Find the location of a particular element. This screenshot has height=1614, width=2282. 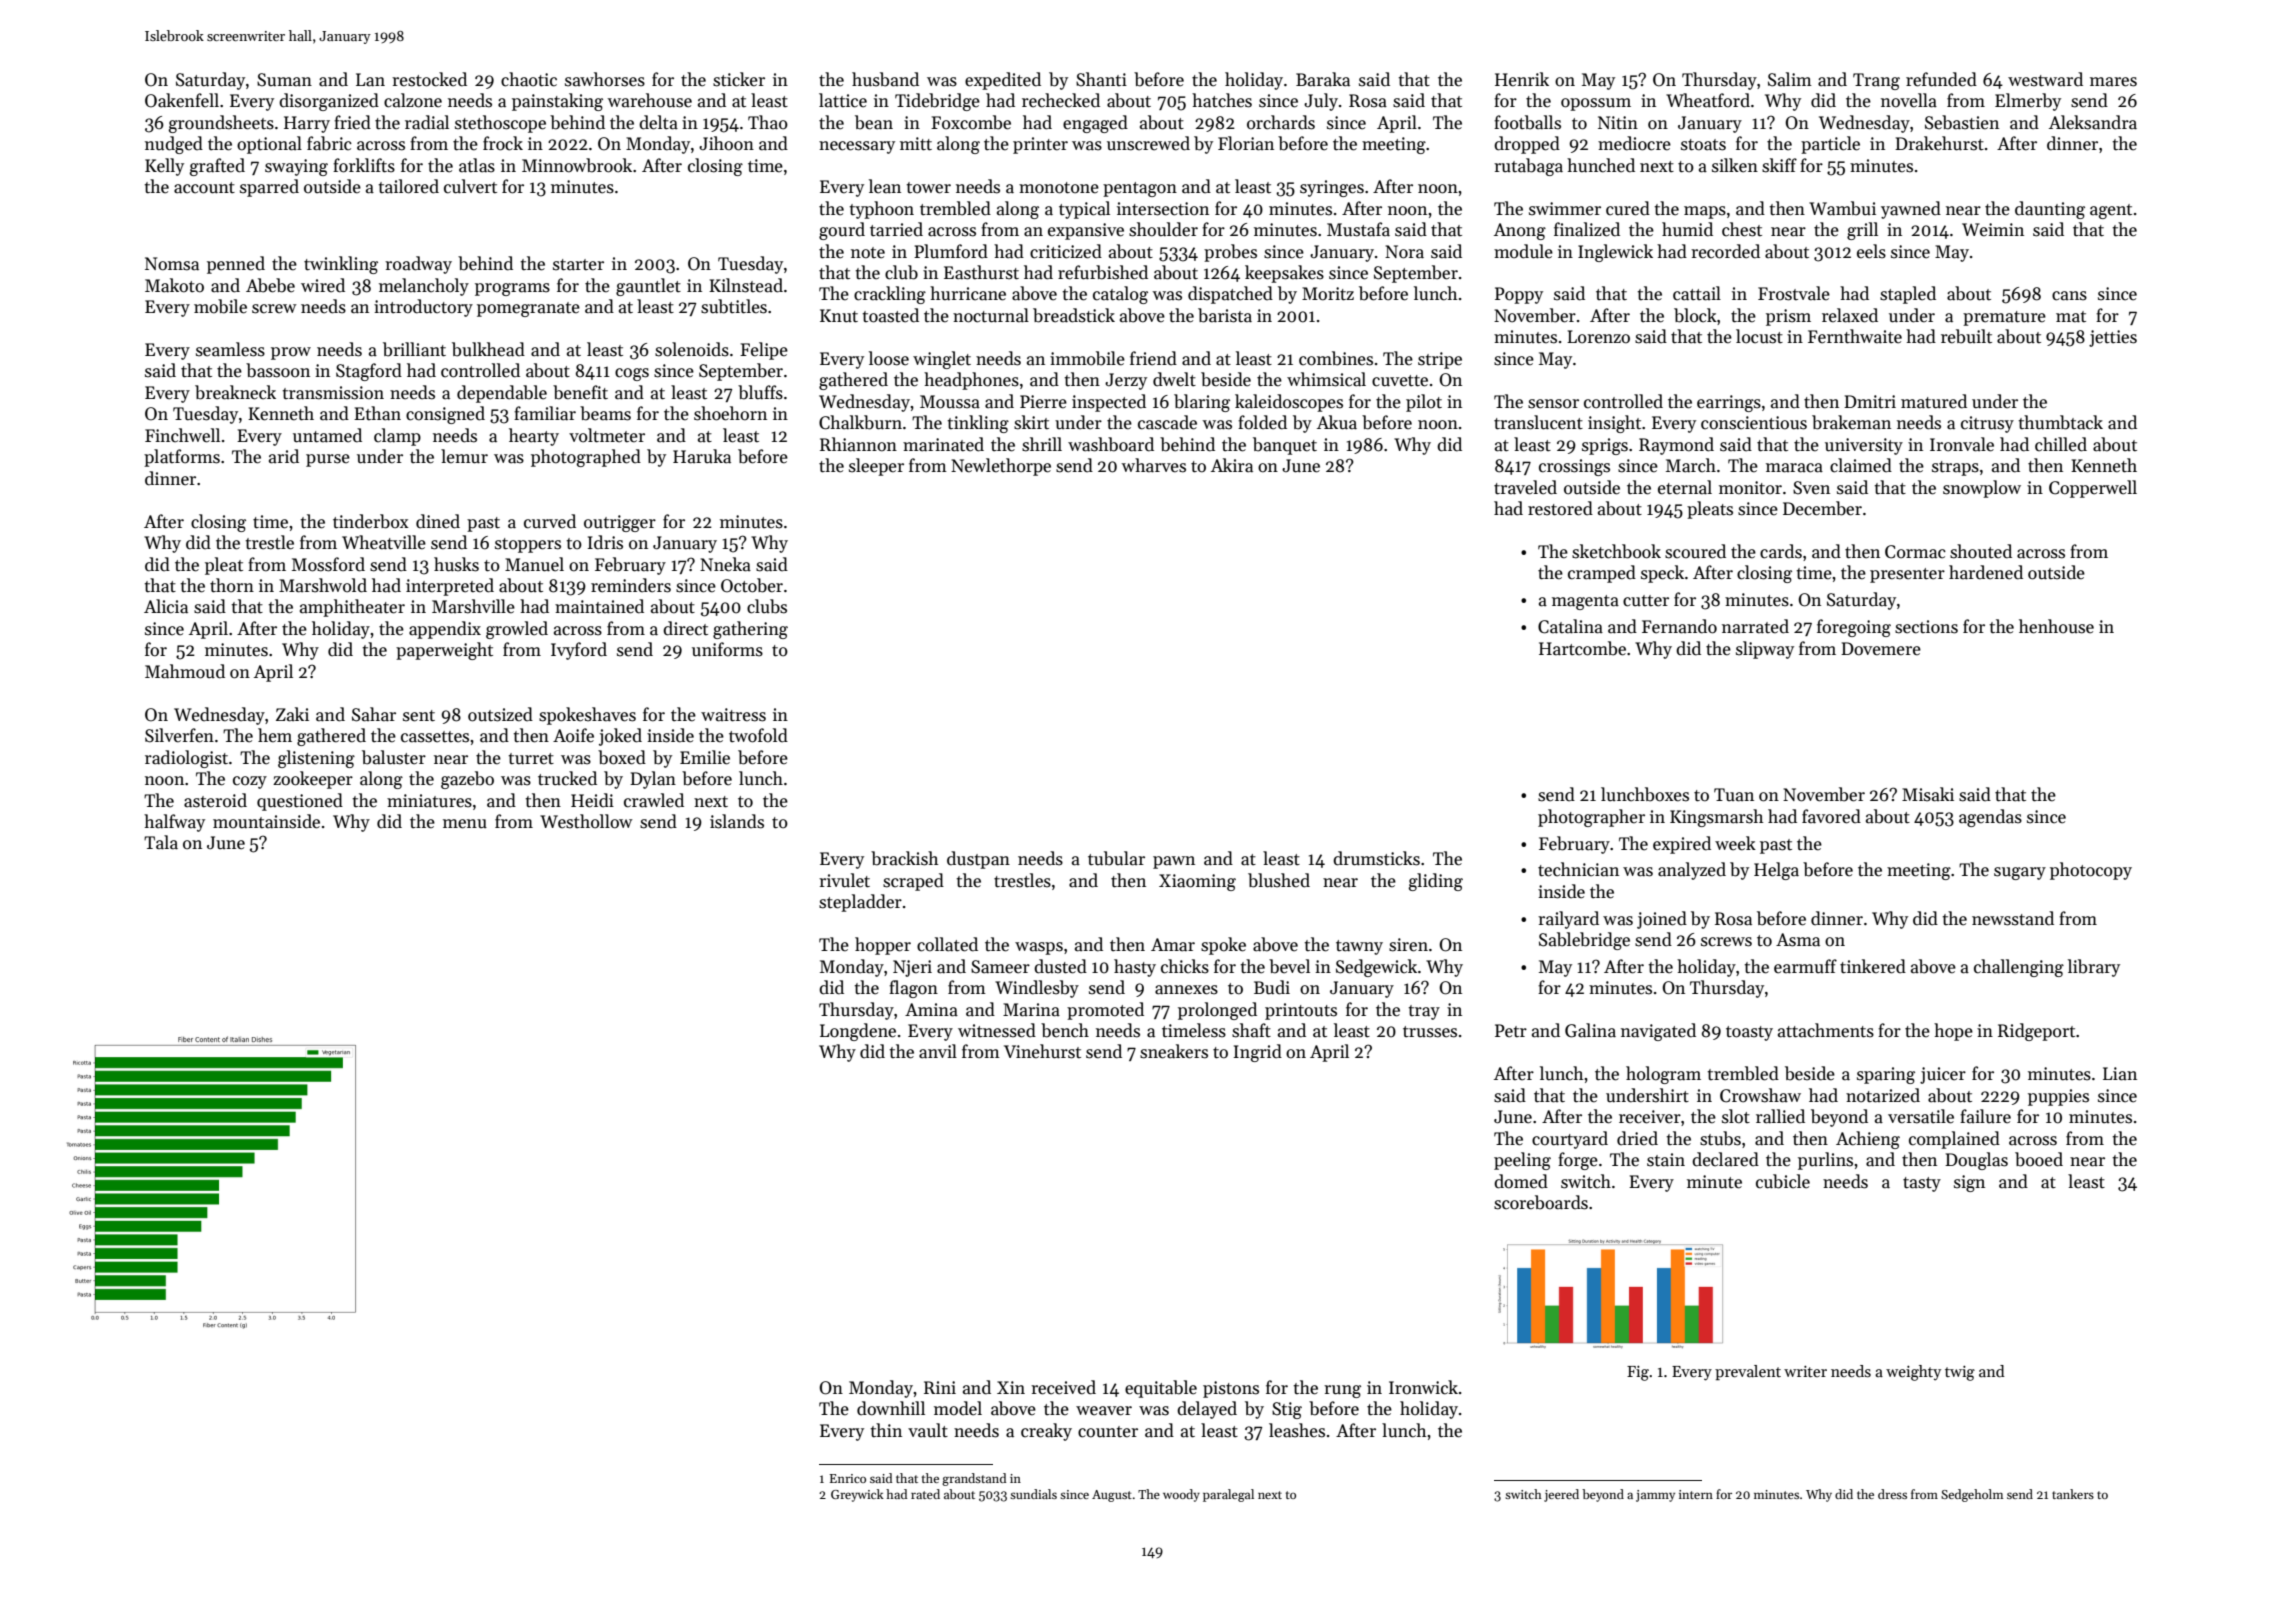

tubular is located at coordinates (1116, 858).
